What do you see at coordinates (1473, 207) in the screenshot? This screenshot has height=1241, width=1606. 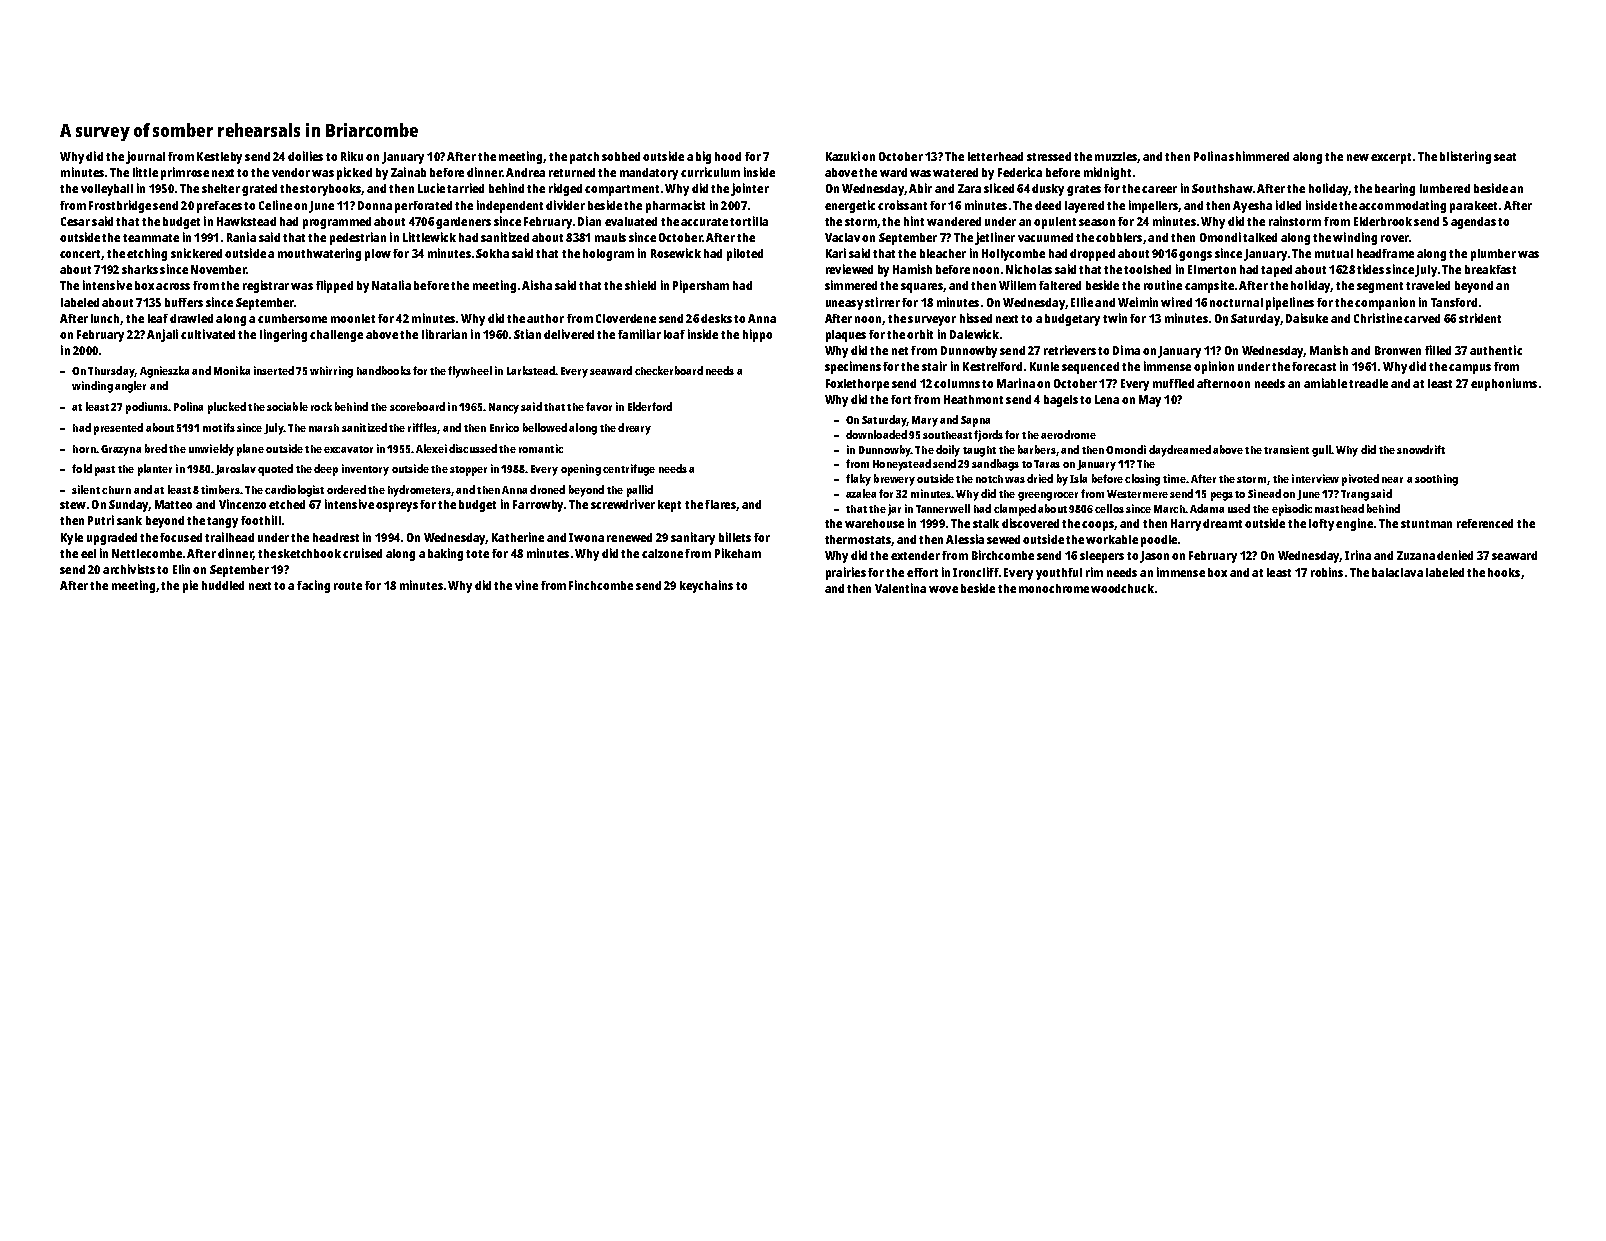 I see `parakeet` at bounding box center [1473, 207].
